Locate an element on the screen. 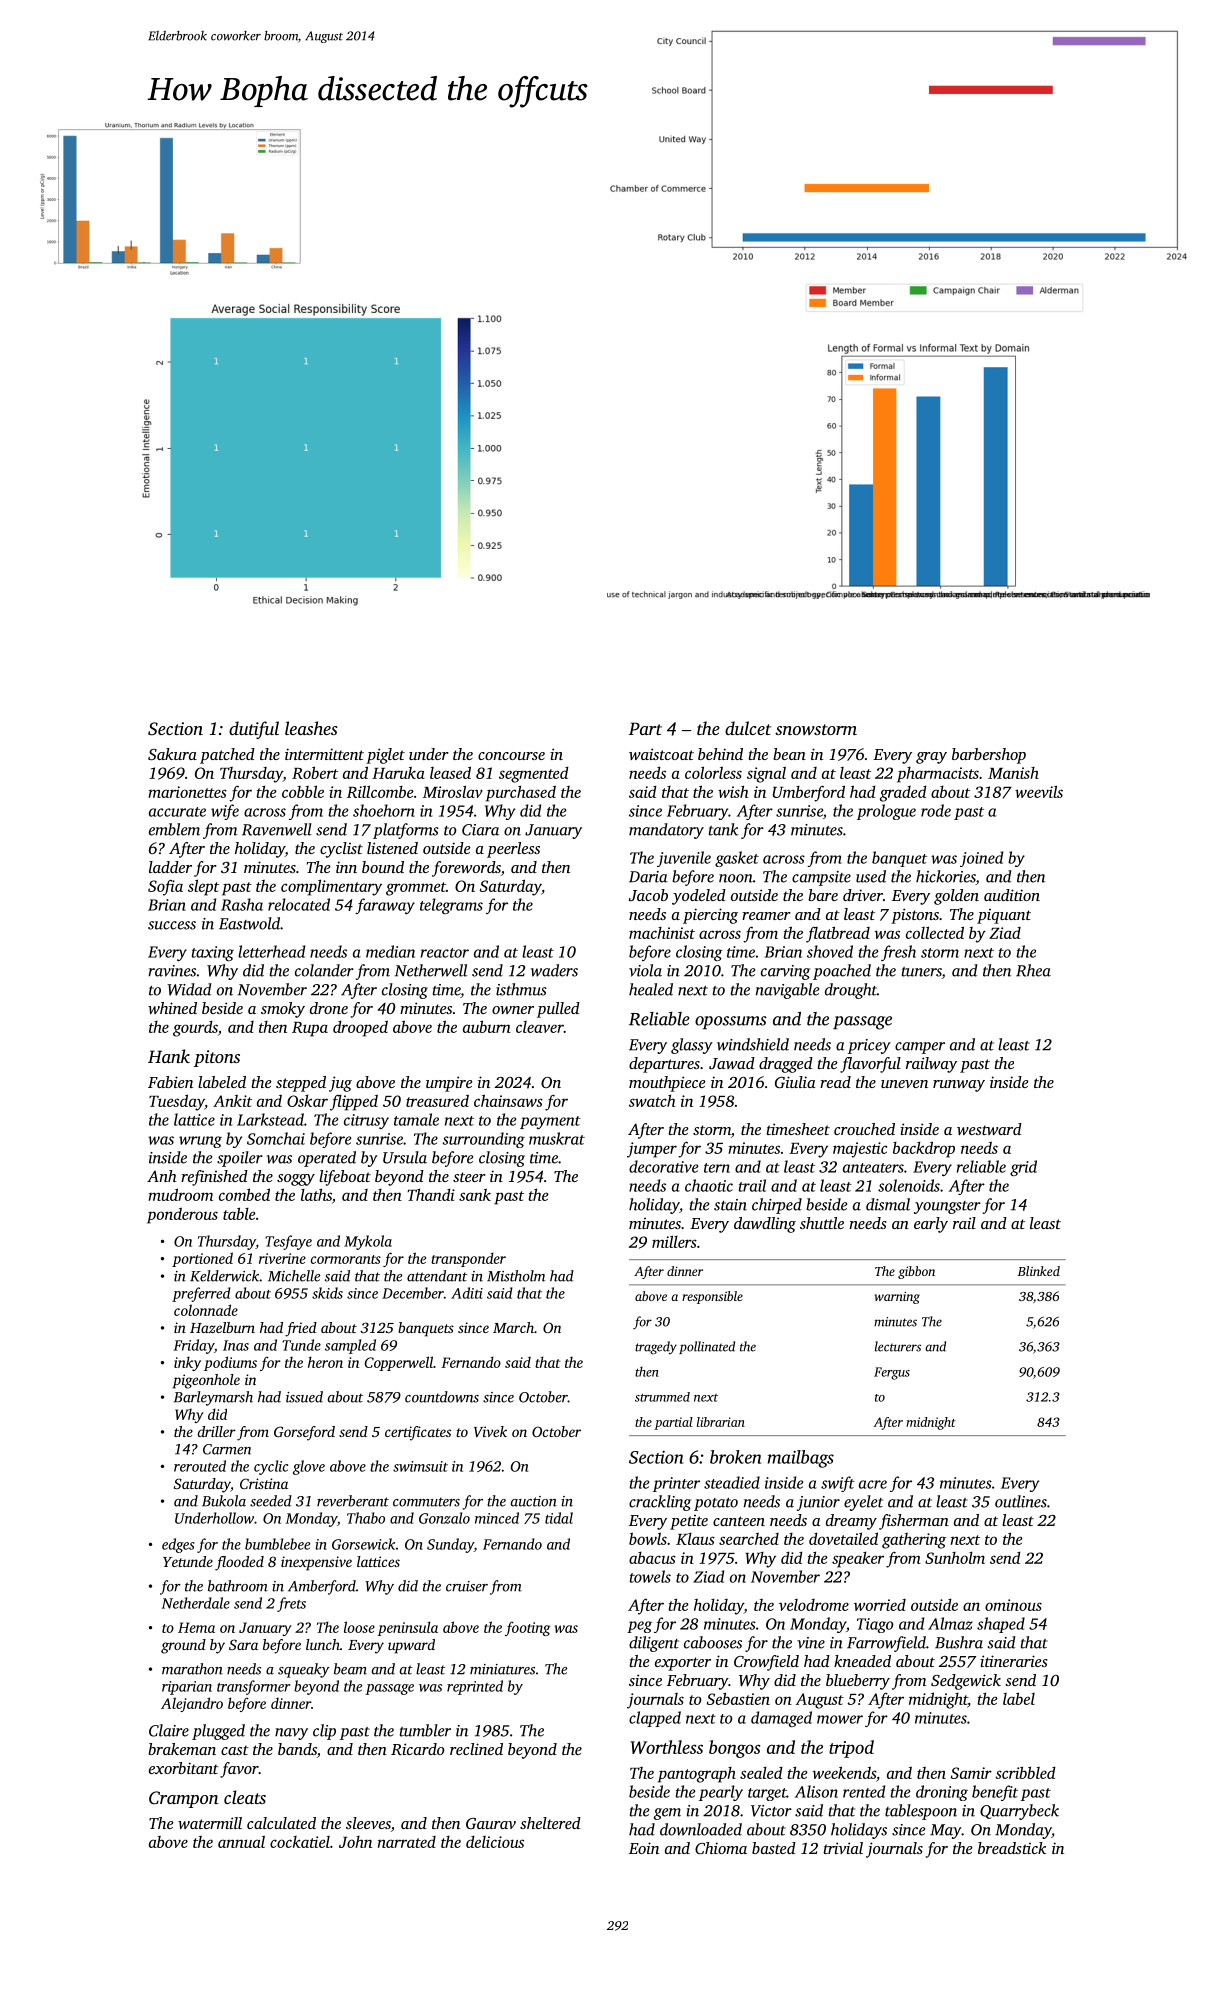 The image size is (1214, 1999). mower is located at coordinates (840, 1719).
